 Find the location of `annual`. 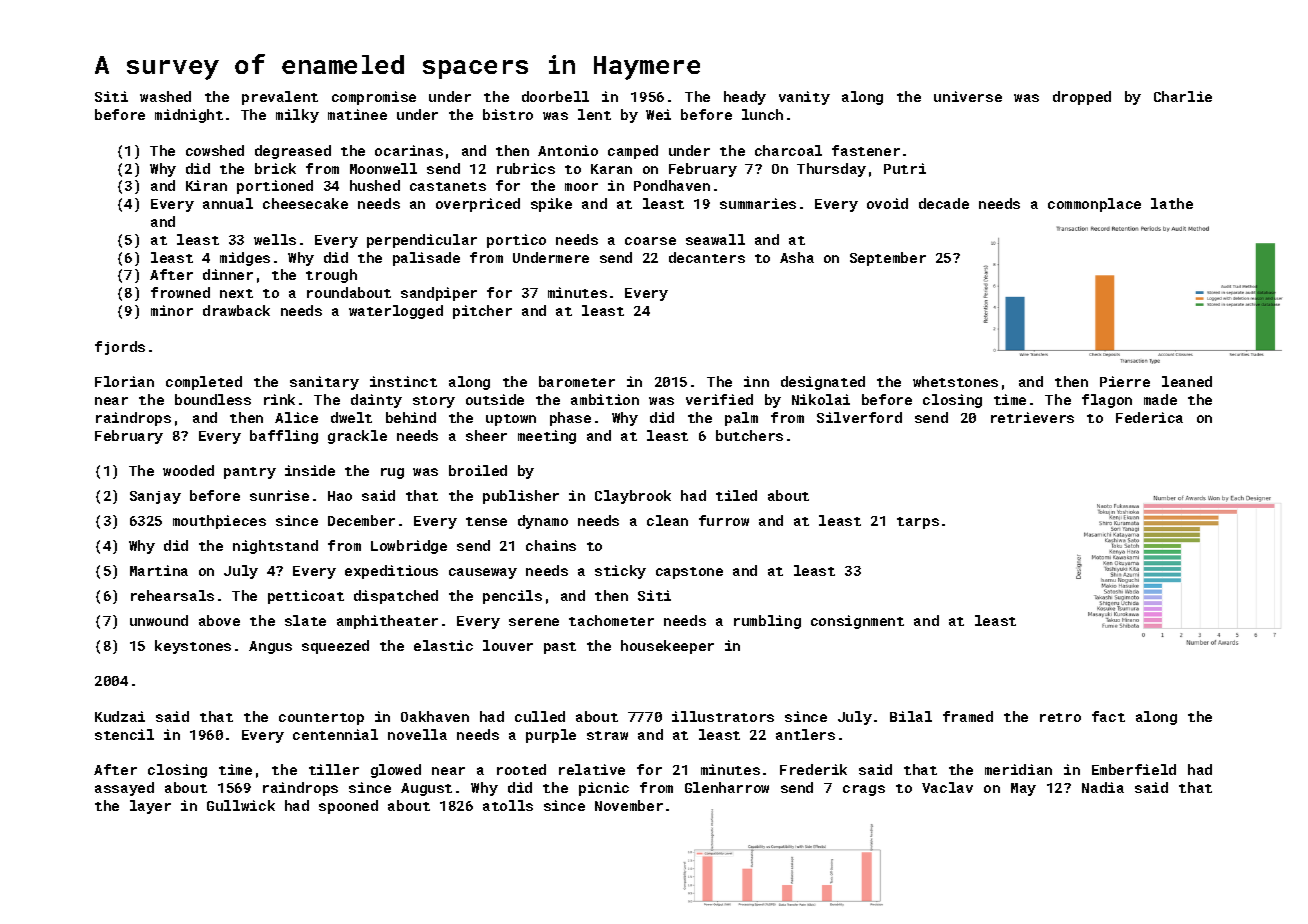

annual is located at coordinates (228, 203).
